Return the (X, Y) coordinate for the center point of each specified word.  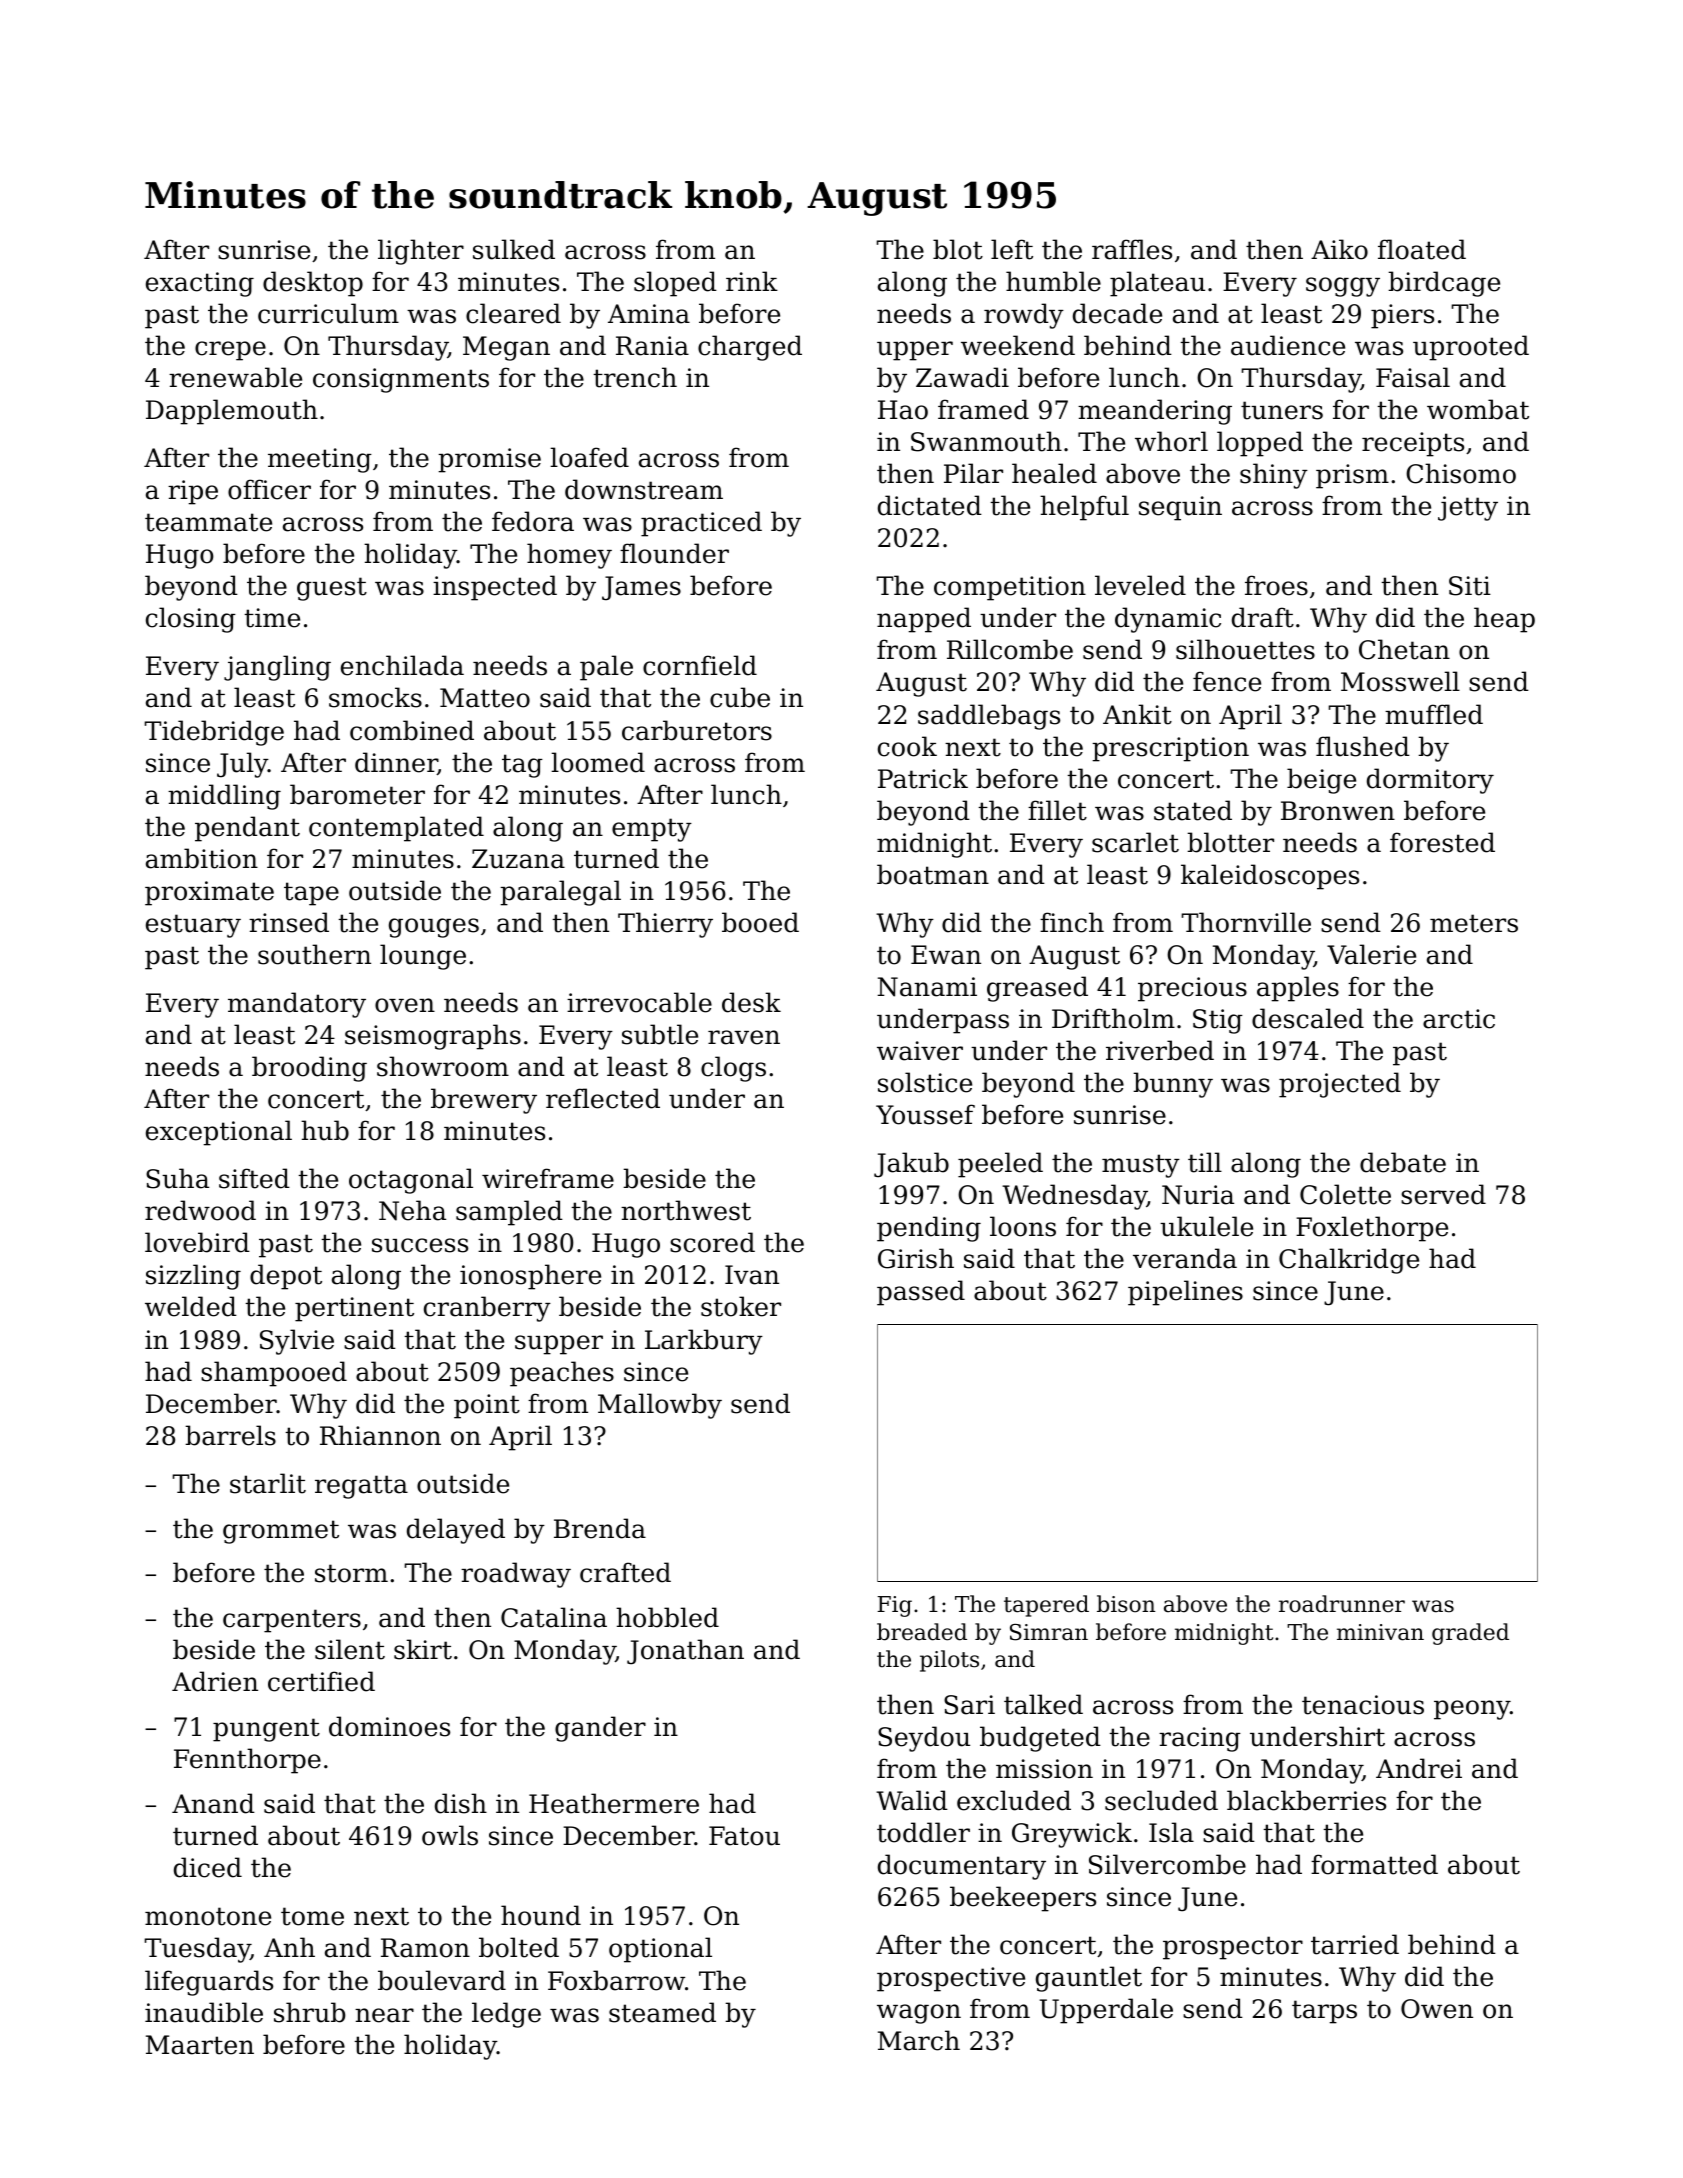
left (1012, 249)
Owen (1437, 2009)
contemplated (396, 829)
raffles (1132, 249)
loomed (598, 762)
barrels (230, 1435)
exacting (200, 284)
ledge (506, 2015)
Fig (894, 1606)
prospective (951, 1979)
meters (1474, 923)
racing (1200, 1739)
